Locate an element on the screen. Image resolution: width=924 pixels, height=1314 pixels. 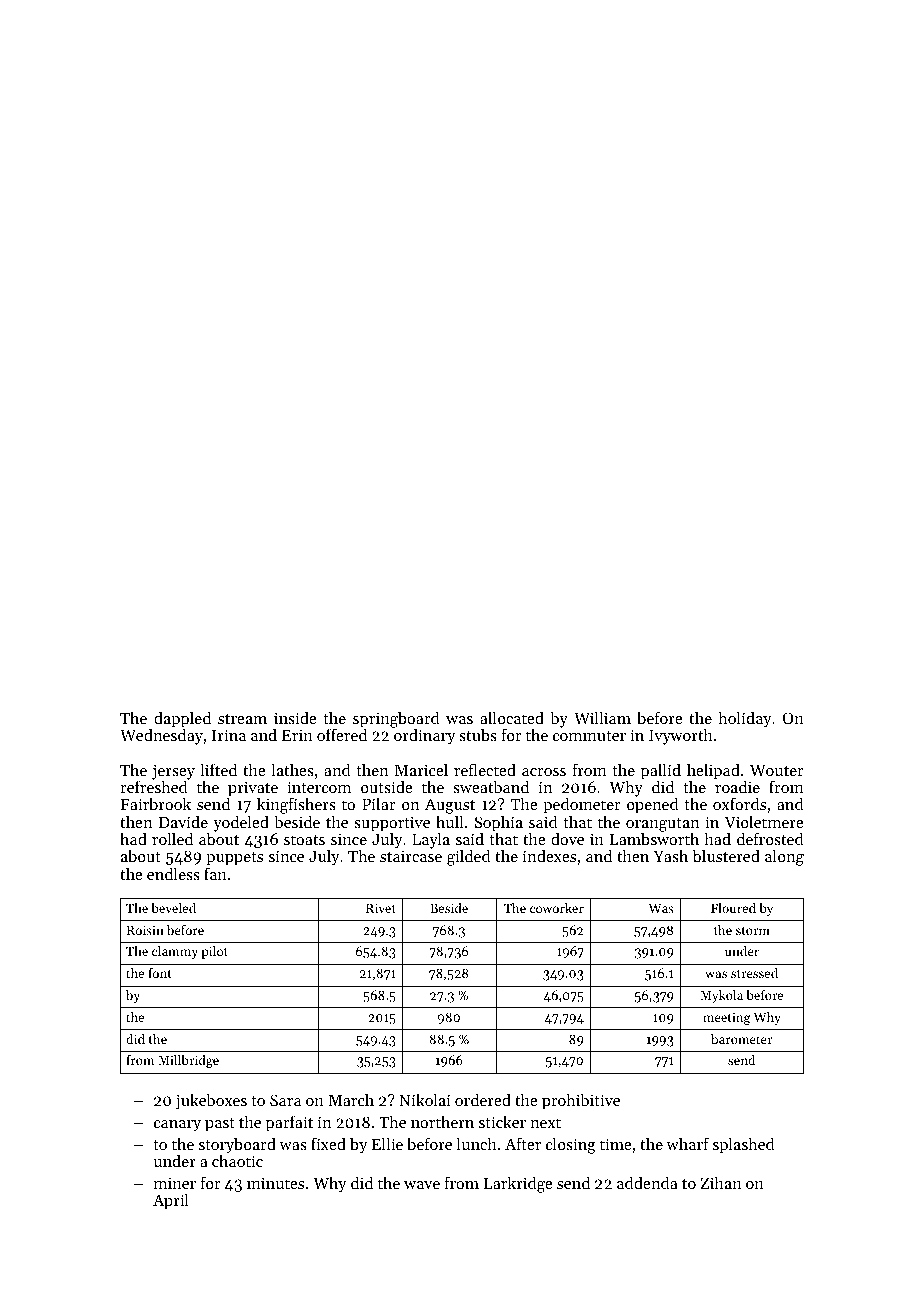
font is located at coordinates (160, 973).
